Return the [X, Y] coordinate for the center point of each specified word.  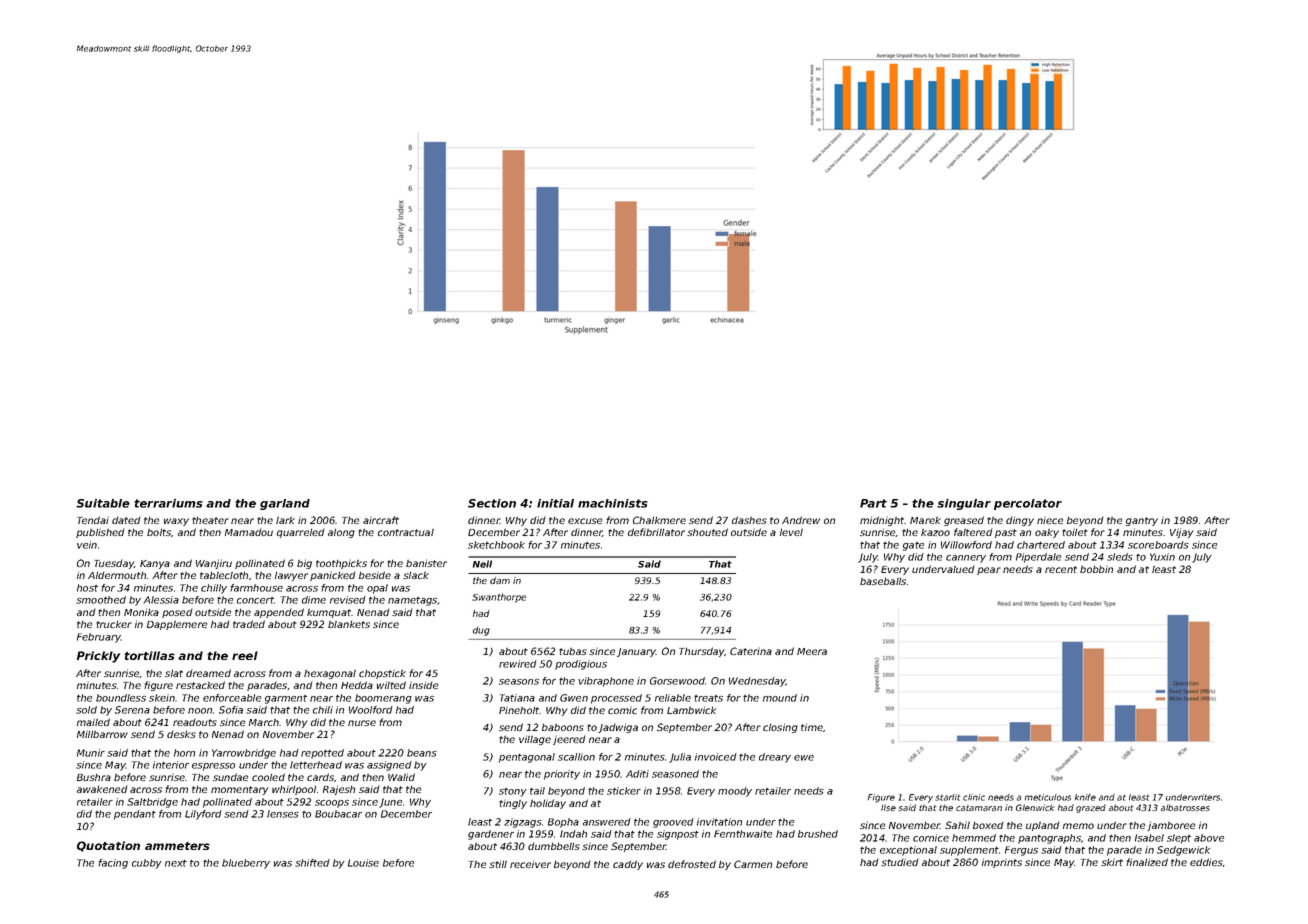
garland [285, 504]
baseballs [883, 581]
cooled [268, 777]
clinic [974, 797]
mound [780, 698]
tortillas [149, 655]
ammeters [177, 846]
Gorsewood [677, 681]
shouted [707, 532]
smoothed [101, 600]
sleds [1120, 557]
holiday [548, 804]
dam [500, 580]
